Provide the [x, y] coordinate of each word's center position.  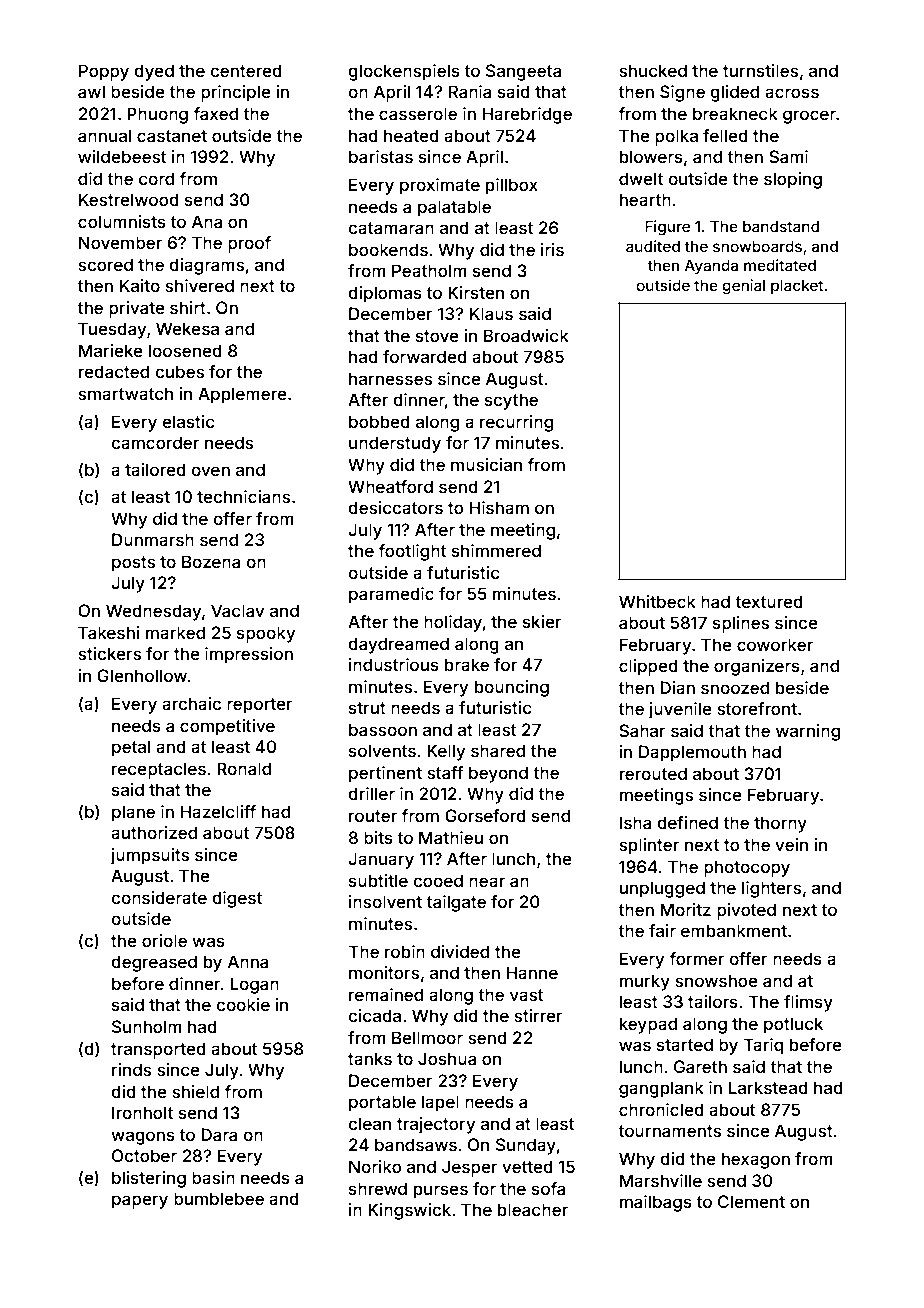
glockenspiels [404, 72]
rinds [131, 1069]
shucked [653, 70]
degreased [154, 963]
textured [769, 601]
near [487, 882]
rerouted [653, 773]
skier [542, 621]
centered [246, 70]
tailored [155, 469]
